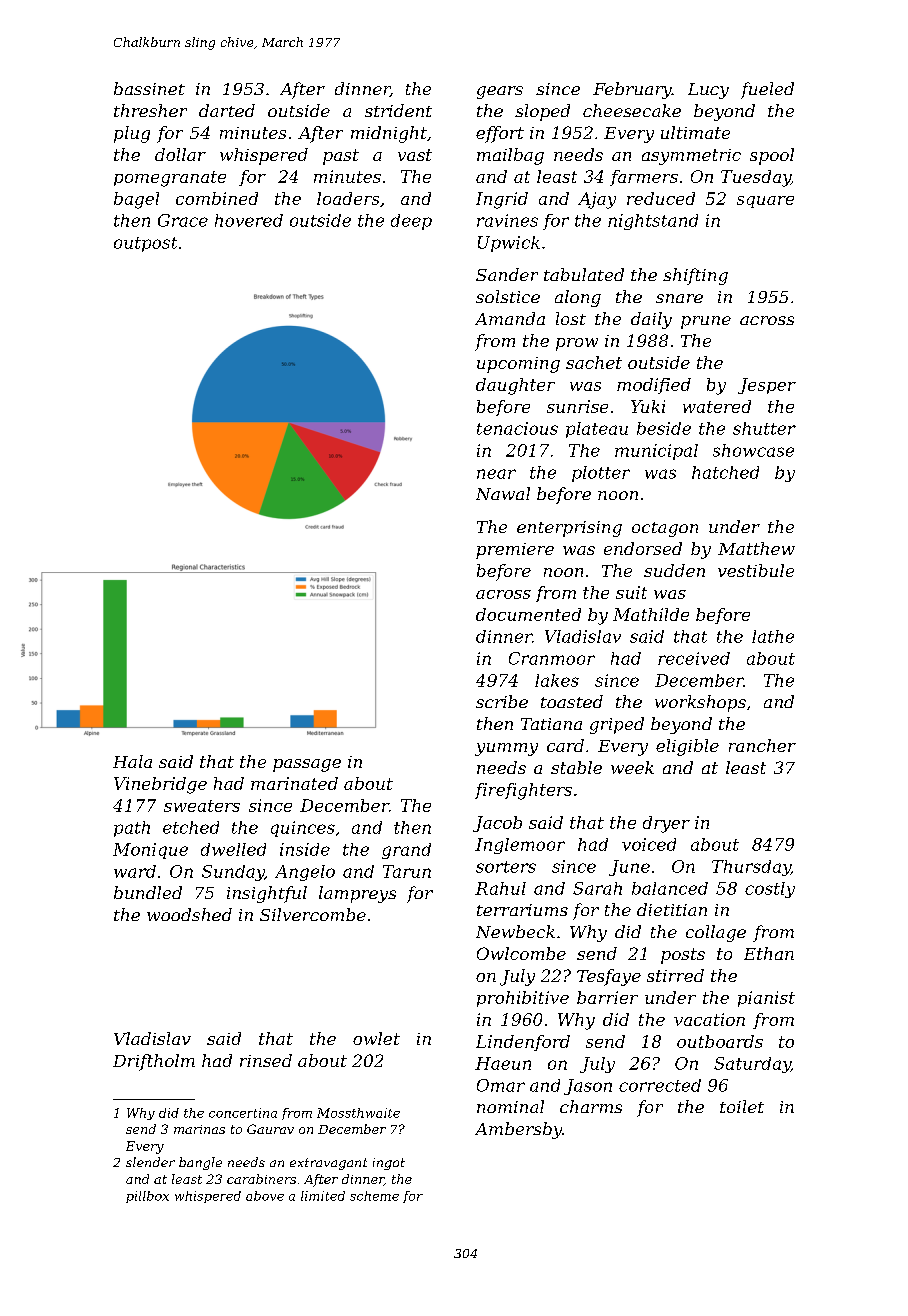  Describe the element at coordinates (500, 92) in the document. I see `gears` at that location.
